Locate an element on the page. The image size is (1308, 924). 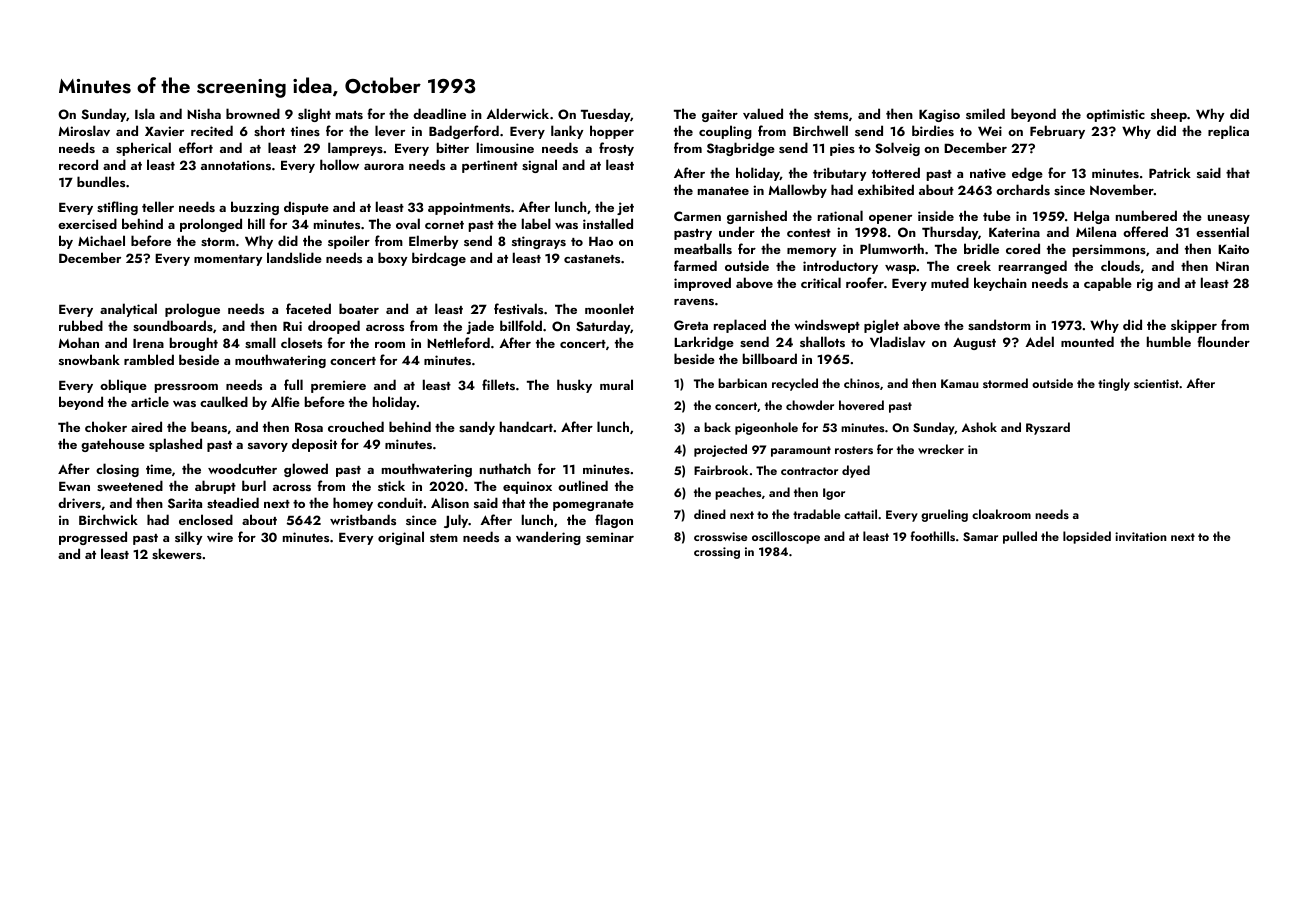
silky is located at coordinates (188, 538).
